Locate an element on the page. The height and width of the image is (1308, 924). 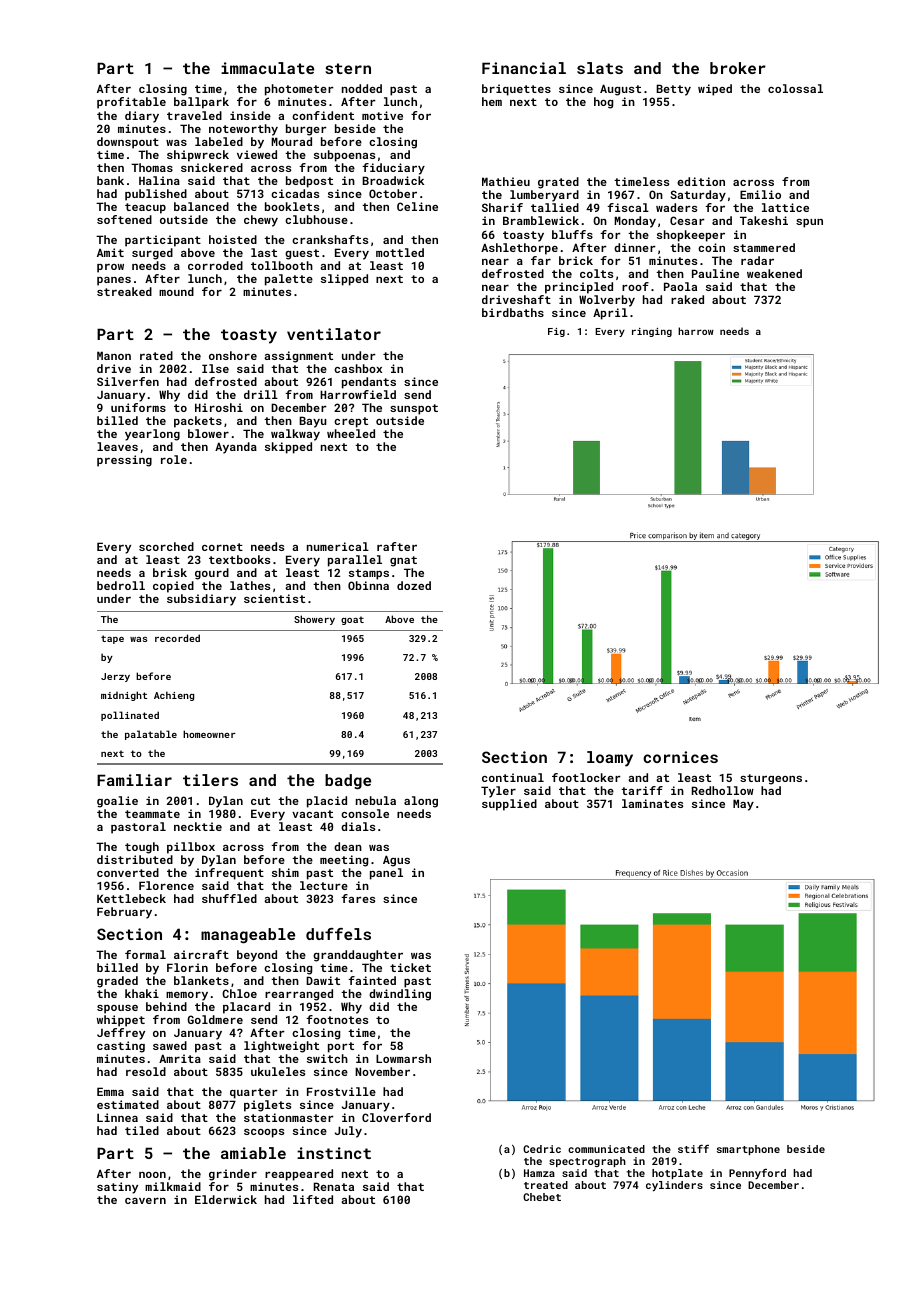
ticket is located at coordinates (410, 967).
